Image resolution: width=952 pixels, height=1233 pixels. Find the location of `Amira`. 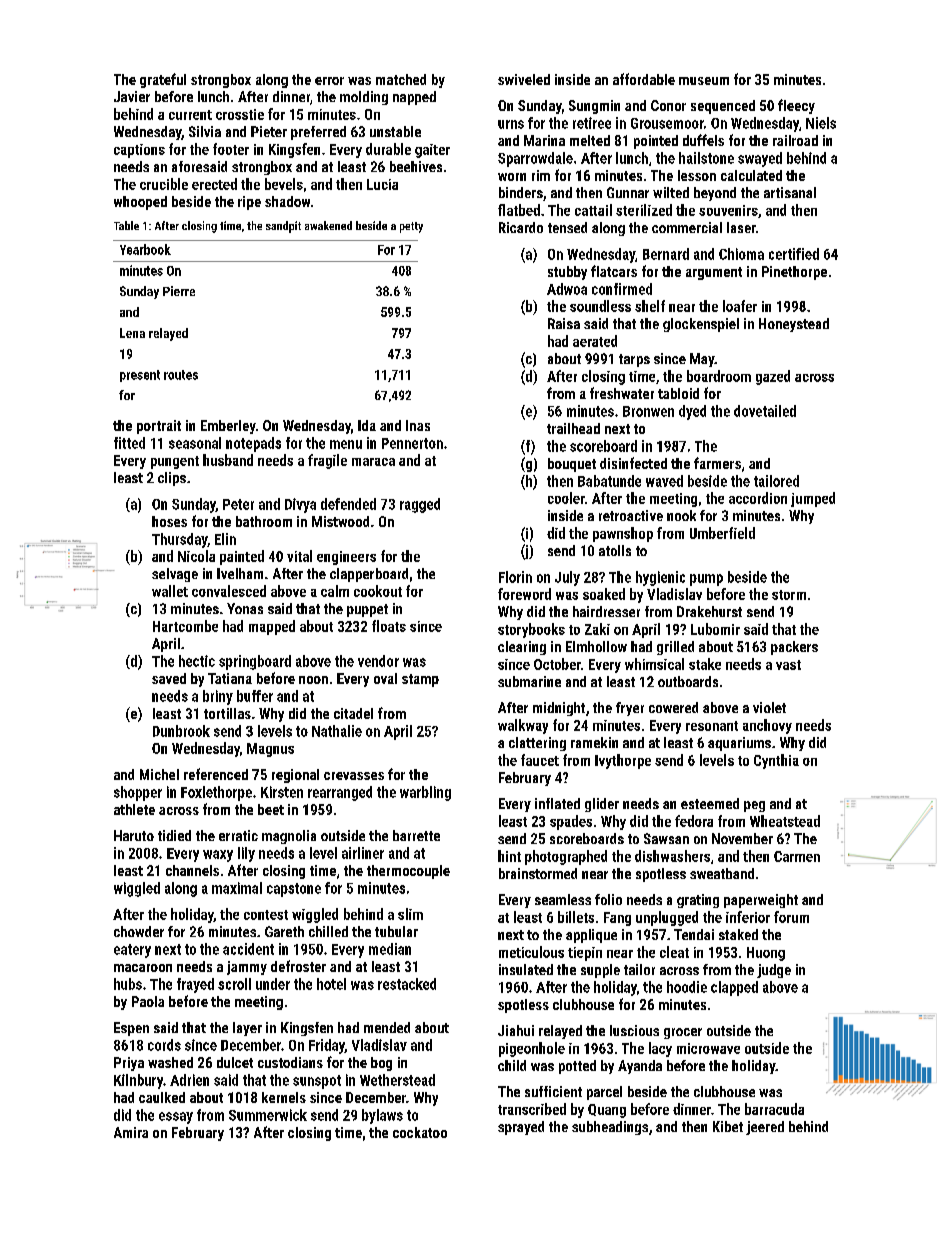

Amira is located at coordinates (131, 1132).
